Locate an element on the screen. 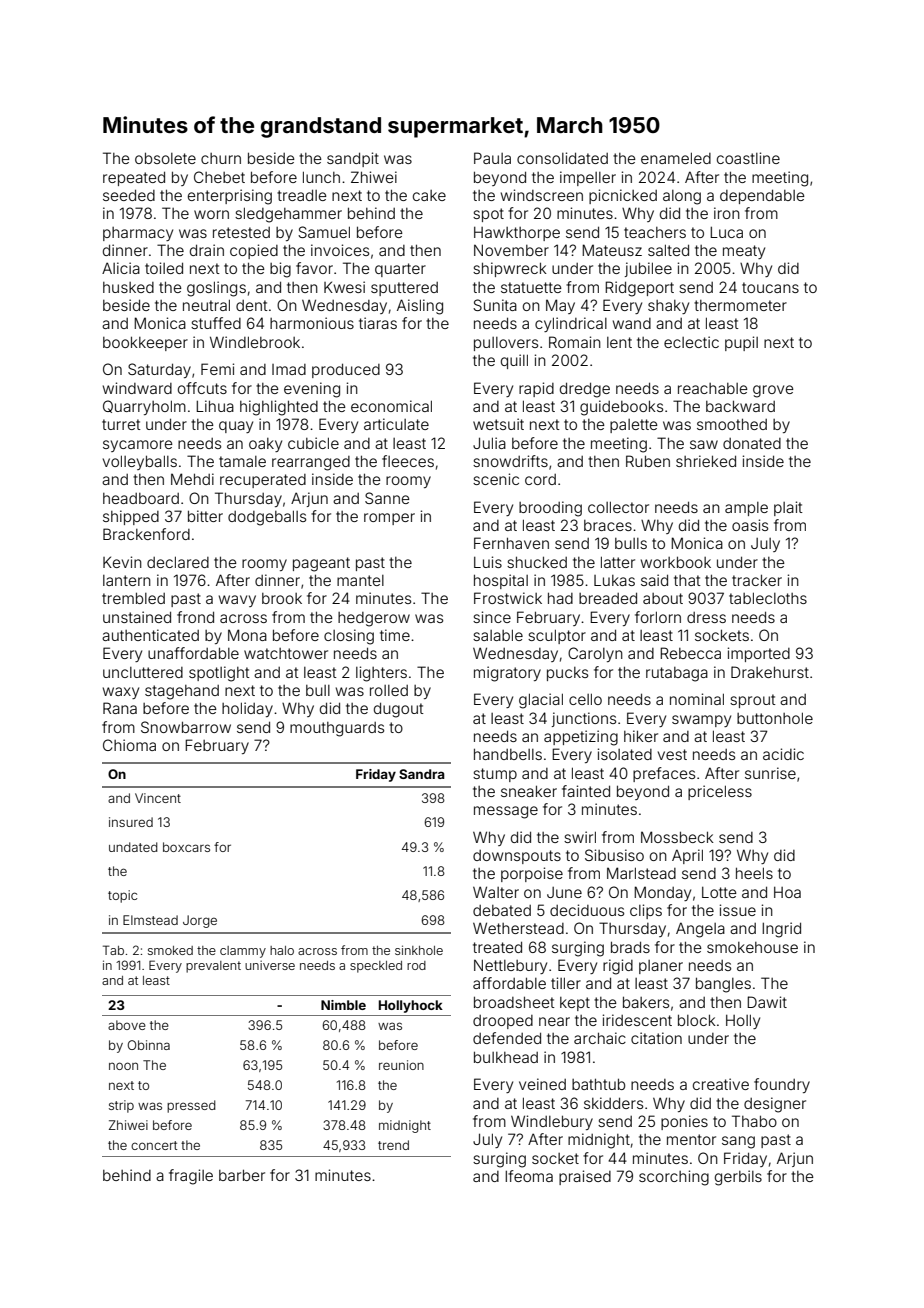 The image size is (924, 1308). obsolete is located at coordinates (165, 158).
